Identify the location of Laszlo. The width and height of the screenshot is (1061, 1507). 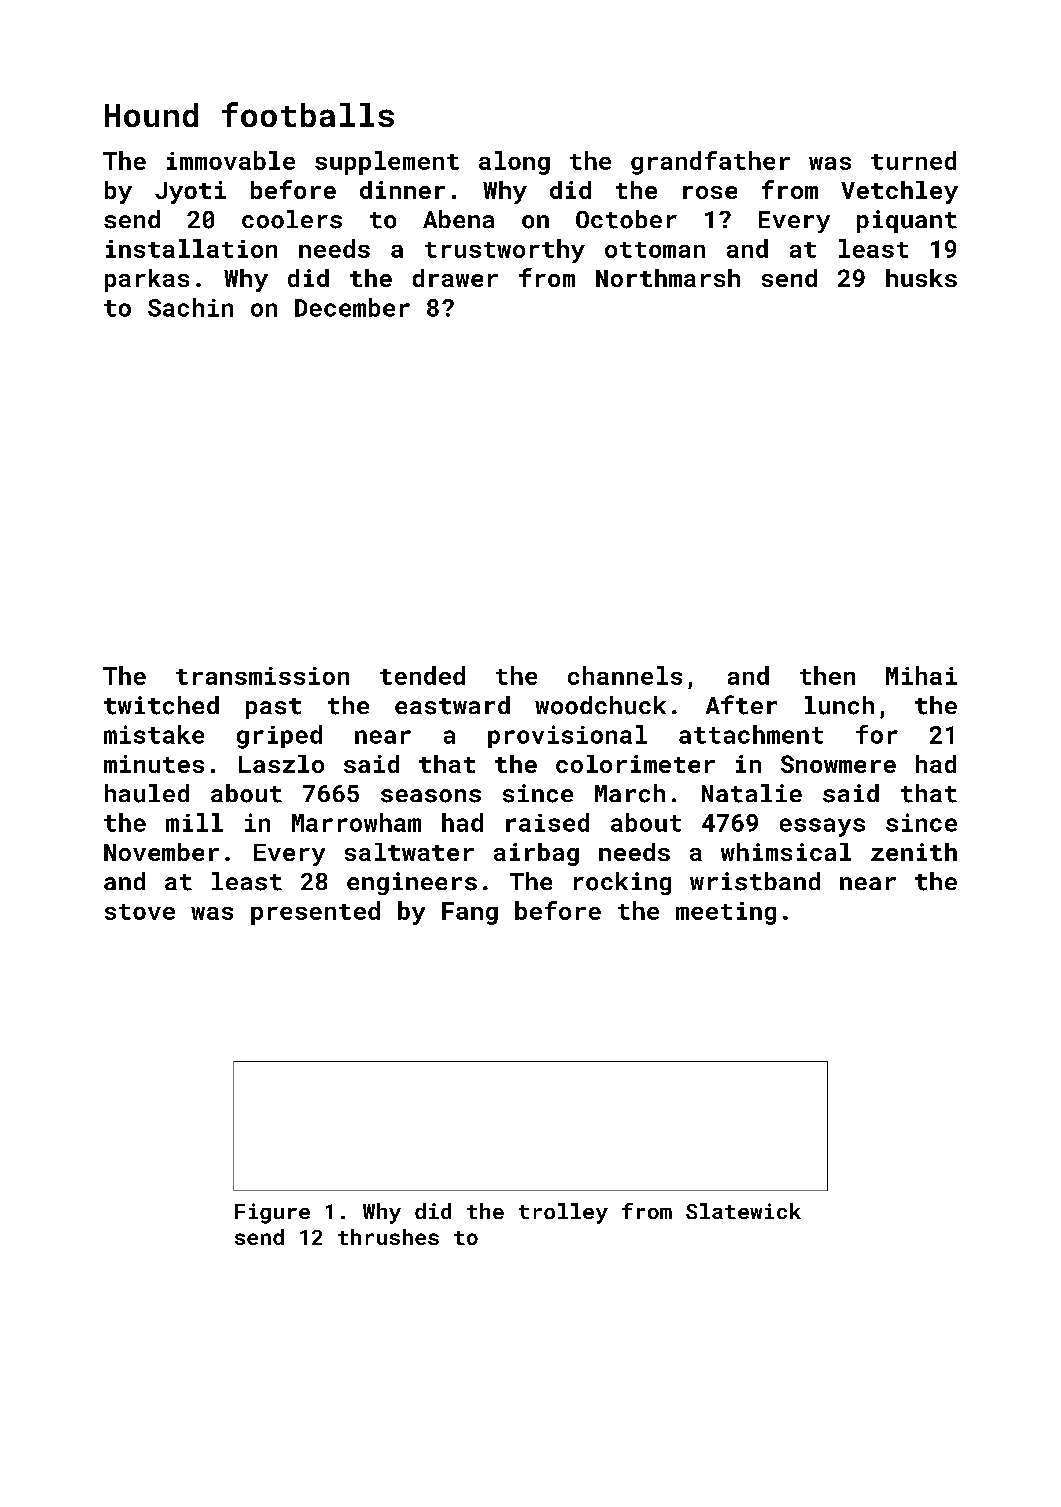
(281, 764).
